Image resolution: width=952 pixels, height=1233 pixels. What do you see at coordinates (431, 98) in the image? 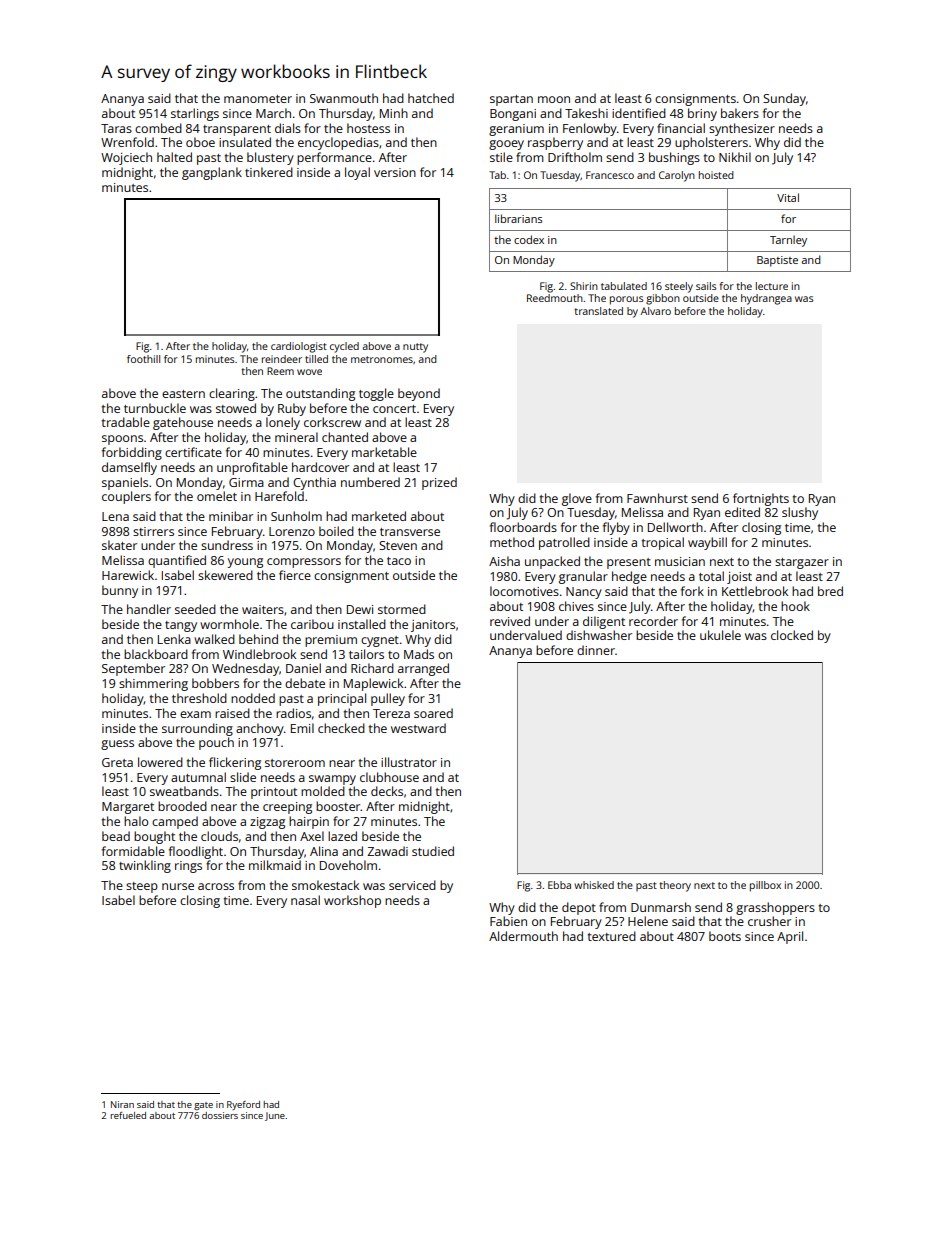
I see `hatched` at bounding box center [431, 98].
